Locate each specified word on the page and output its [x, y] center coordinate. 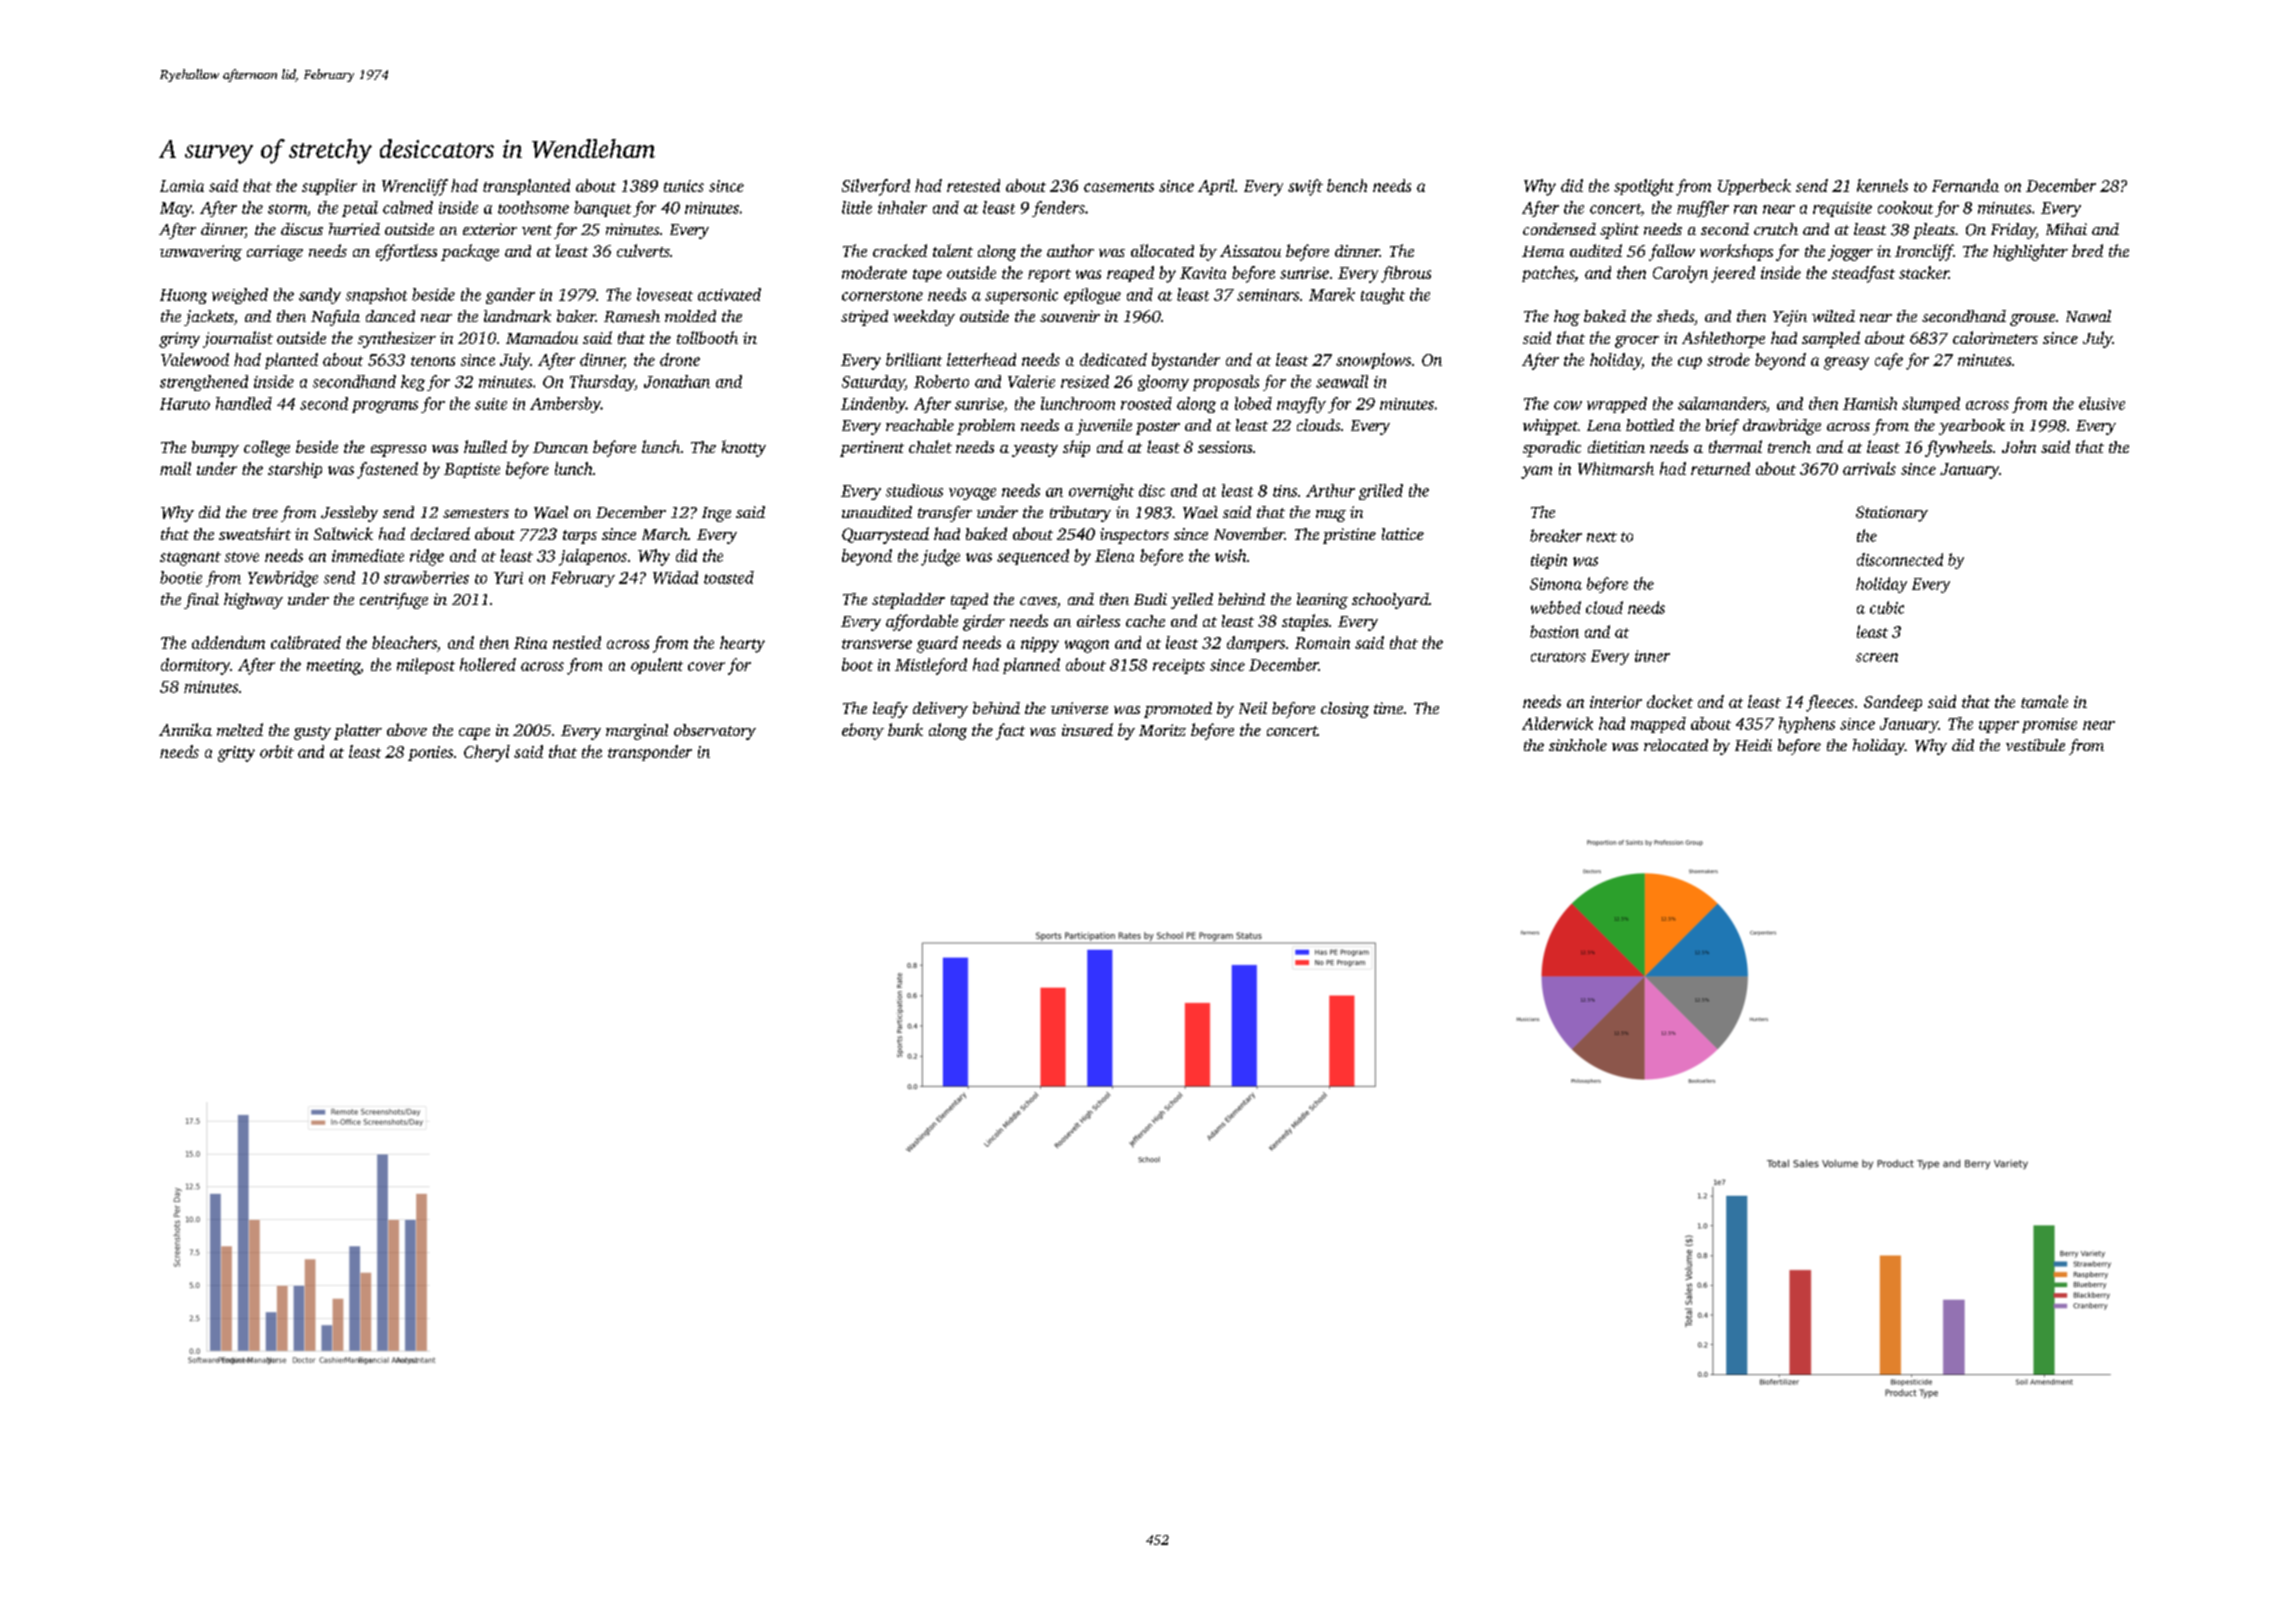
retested [973, 185]
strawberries [426, 577]
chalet [930, 446]
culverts [643, 250]
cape [474, 734]
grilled [1381, 492]
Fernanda [1965, 185]
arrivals [1869, 468]
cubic [1887, 607]
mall [175, 468]
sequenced [1033, 557]
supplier [329, 187]
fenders [1058, 209]
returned [1720, 468]
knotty [744, 448]
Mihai [2066, 229]
